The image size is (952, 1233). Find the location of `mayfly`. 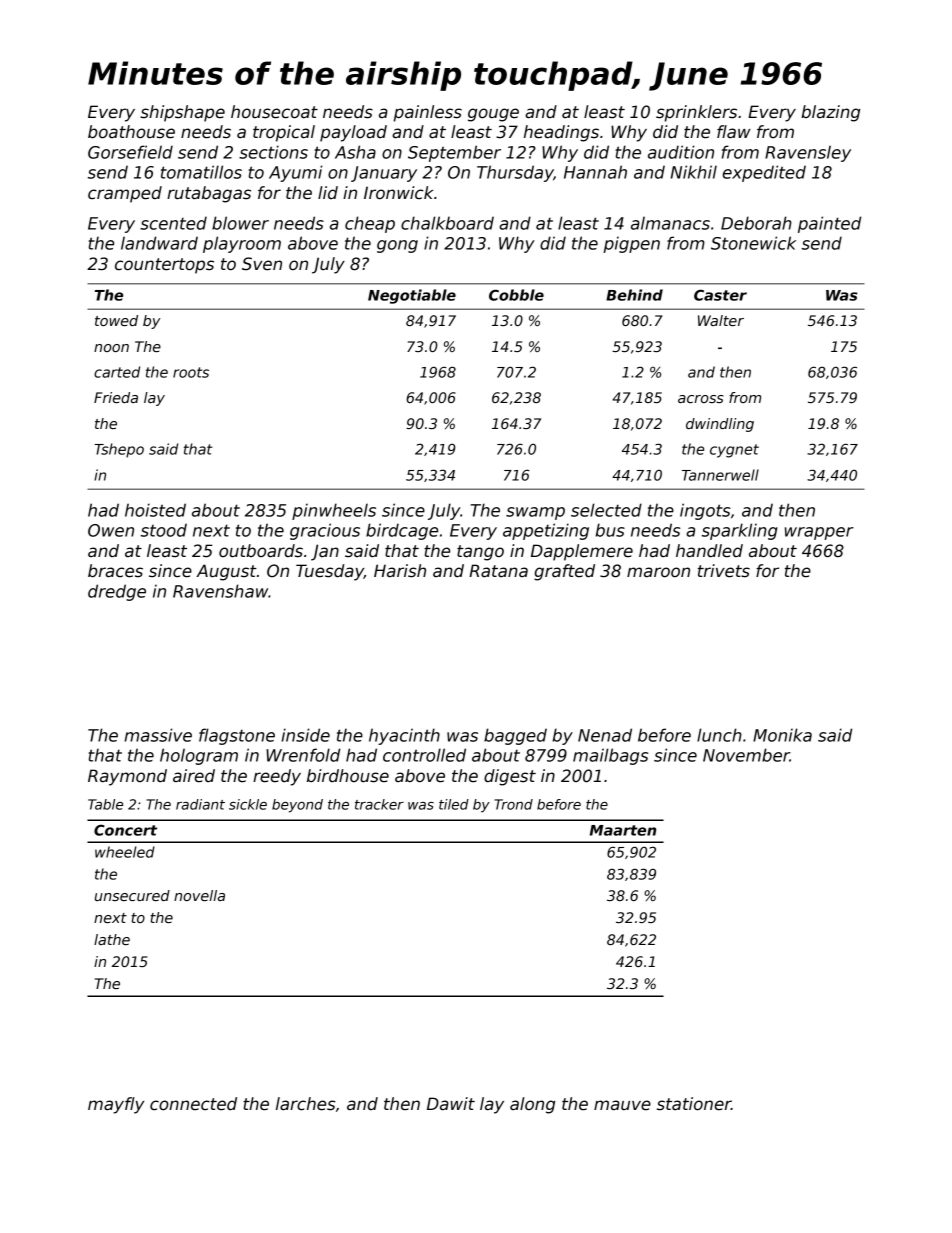

mayfly is located at coordinates (116, 1105).
